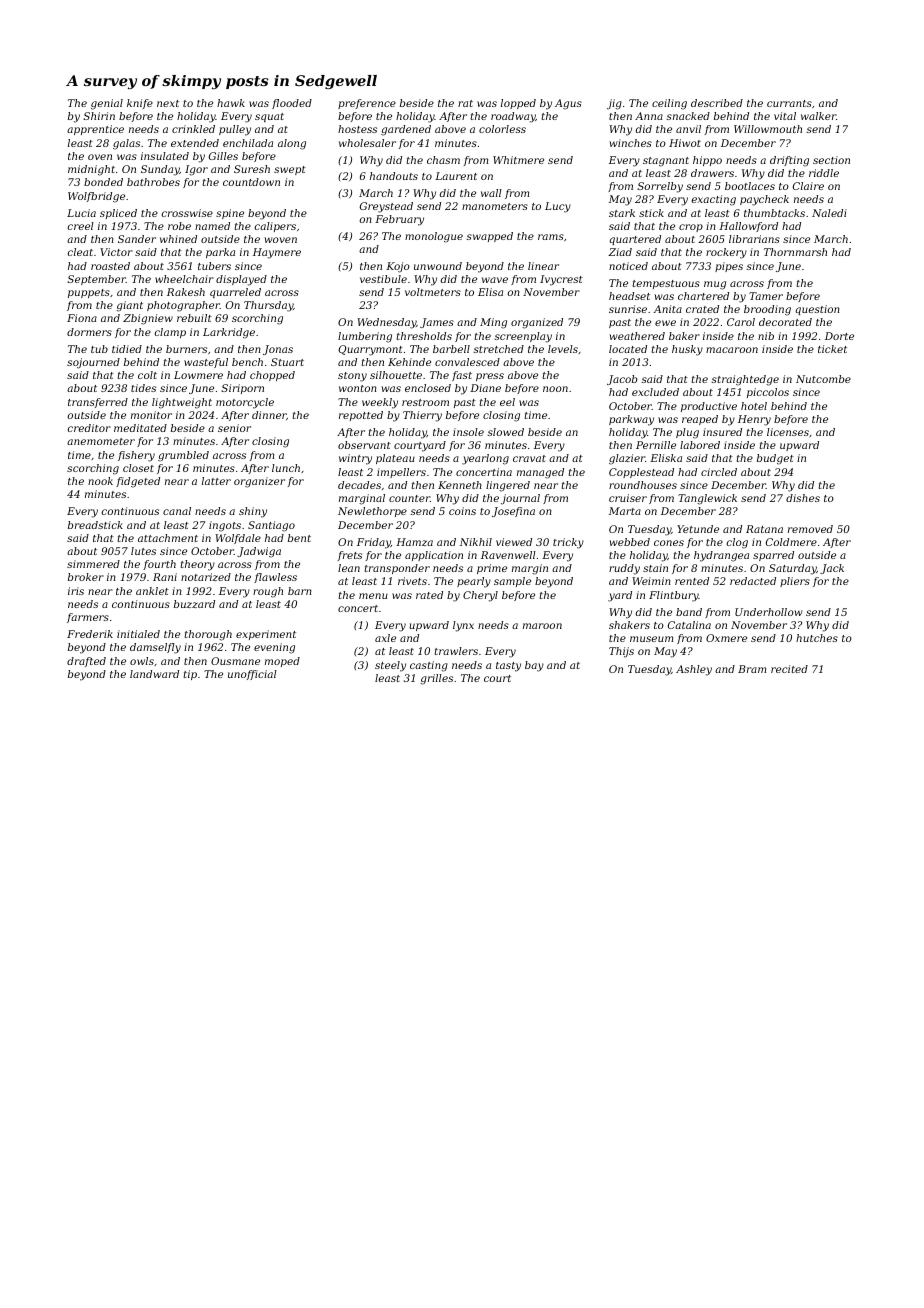 This image has width=924, height=1308. What do you see at coordinates (685, 143) in the image?
I see `Hiwot` at bounding box center [685, 143].
